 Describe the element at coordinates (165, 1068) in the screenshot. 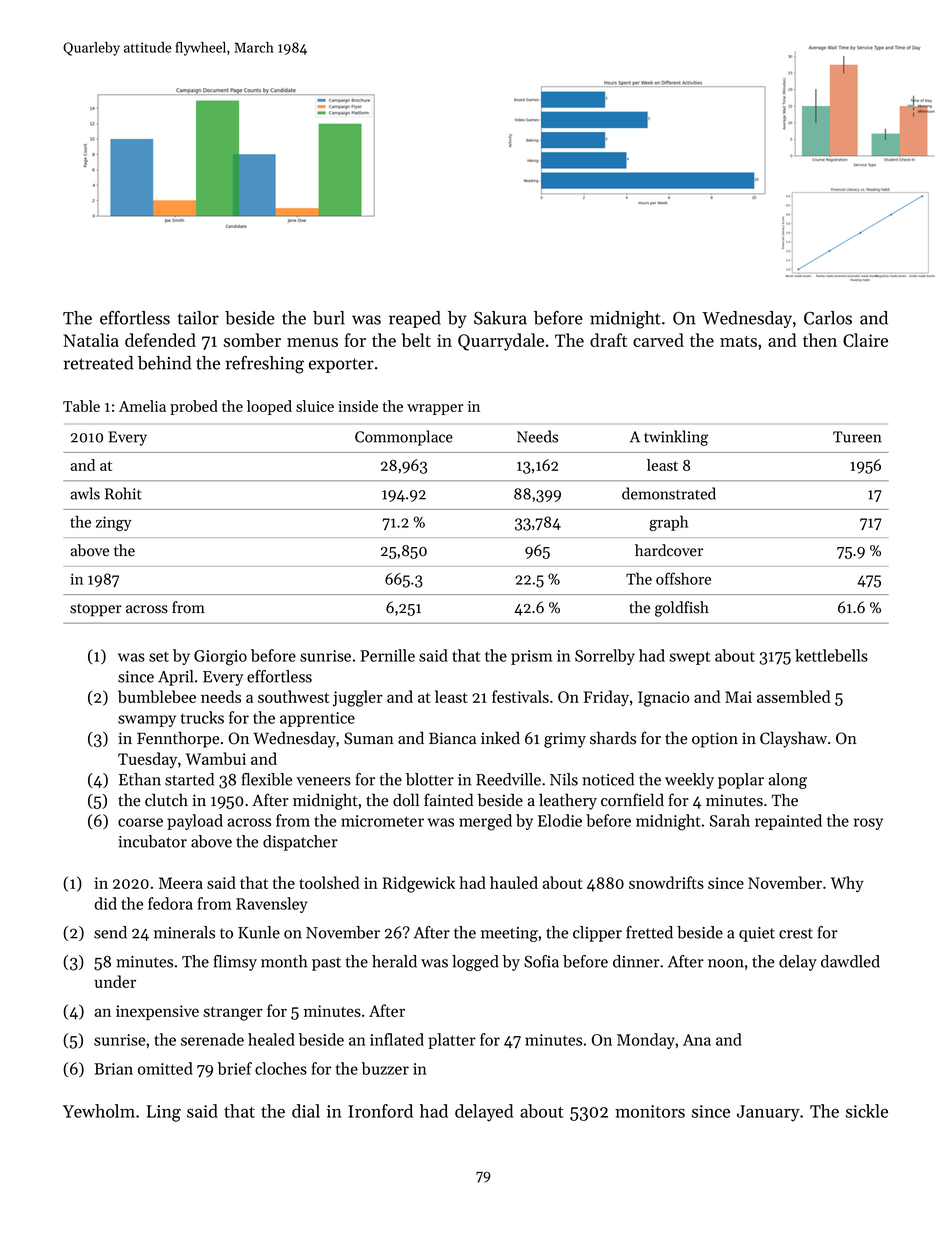

I see `omitted` at that location.
